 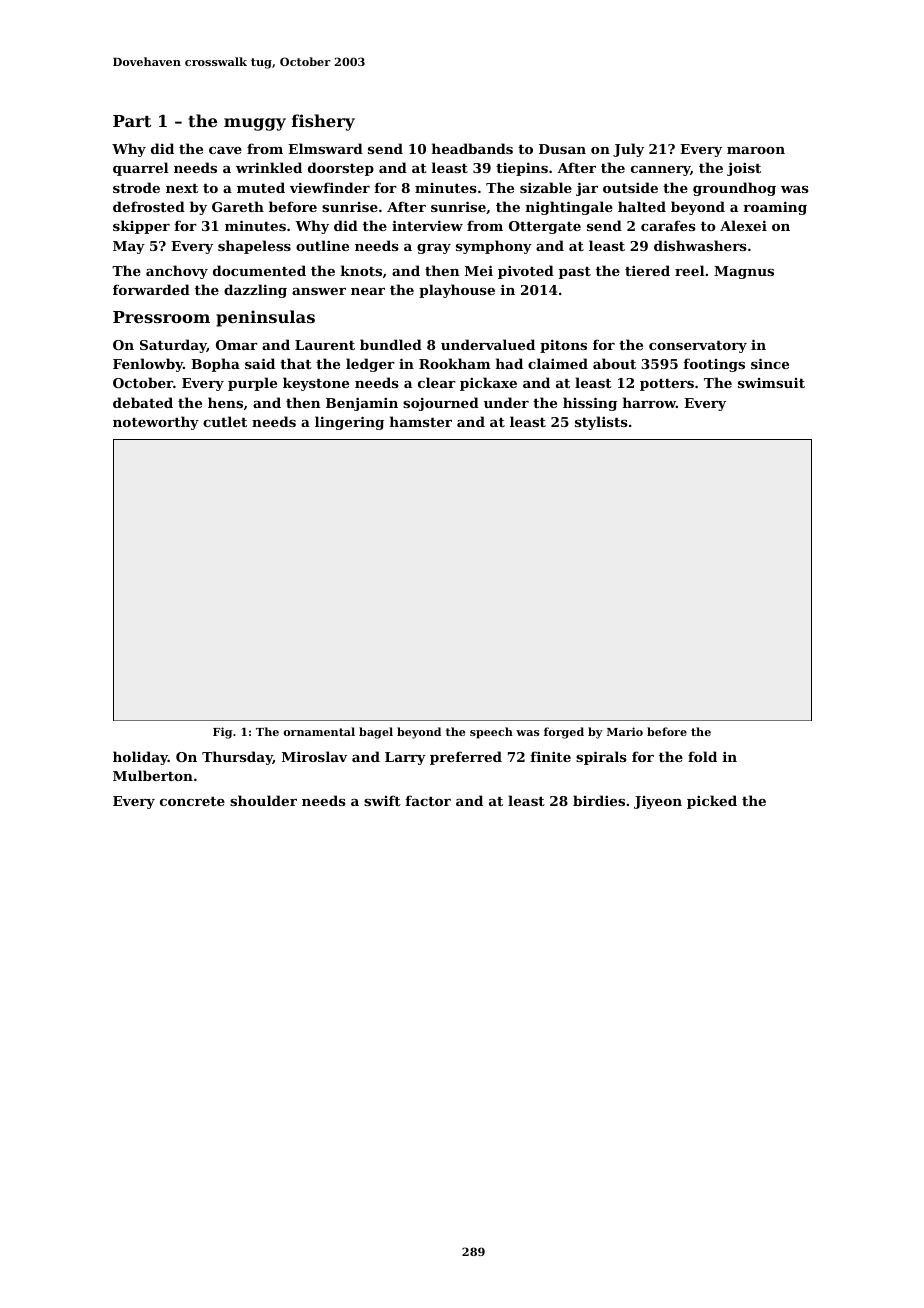 What do you see at coordinates (700, 245) in the page?
I see `dishwashers` at bounding box center [700, 245].
